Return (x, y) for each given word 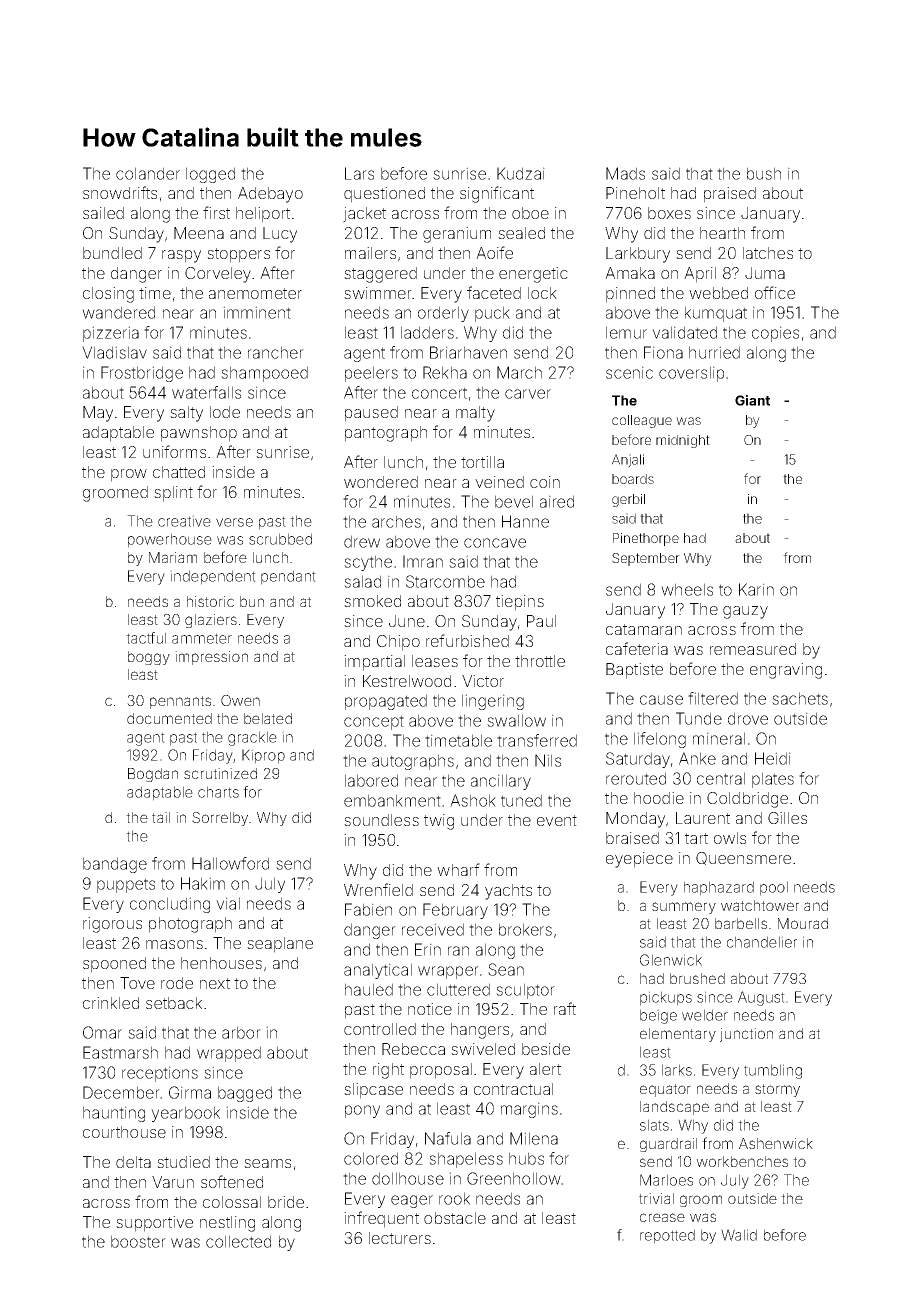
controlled (380, 1029)
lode (225, 412)
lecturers (400, 1238)
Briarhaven (468, 352)
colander (148, 173)
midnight (683, 441)
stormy (777, 1090)
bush (764, 173)
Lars (359, 173)
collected (238, 1241)
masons (174, 944)
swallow (516, 720)
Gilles (787, 818)
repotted (667, 1236)
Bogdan (153, 775)
